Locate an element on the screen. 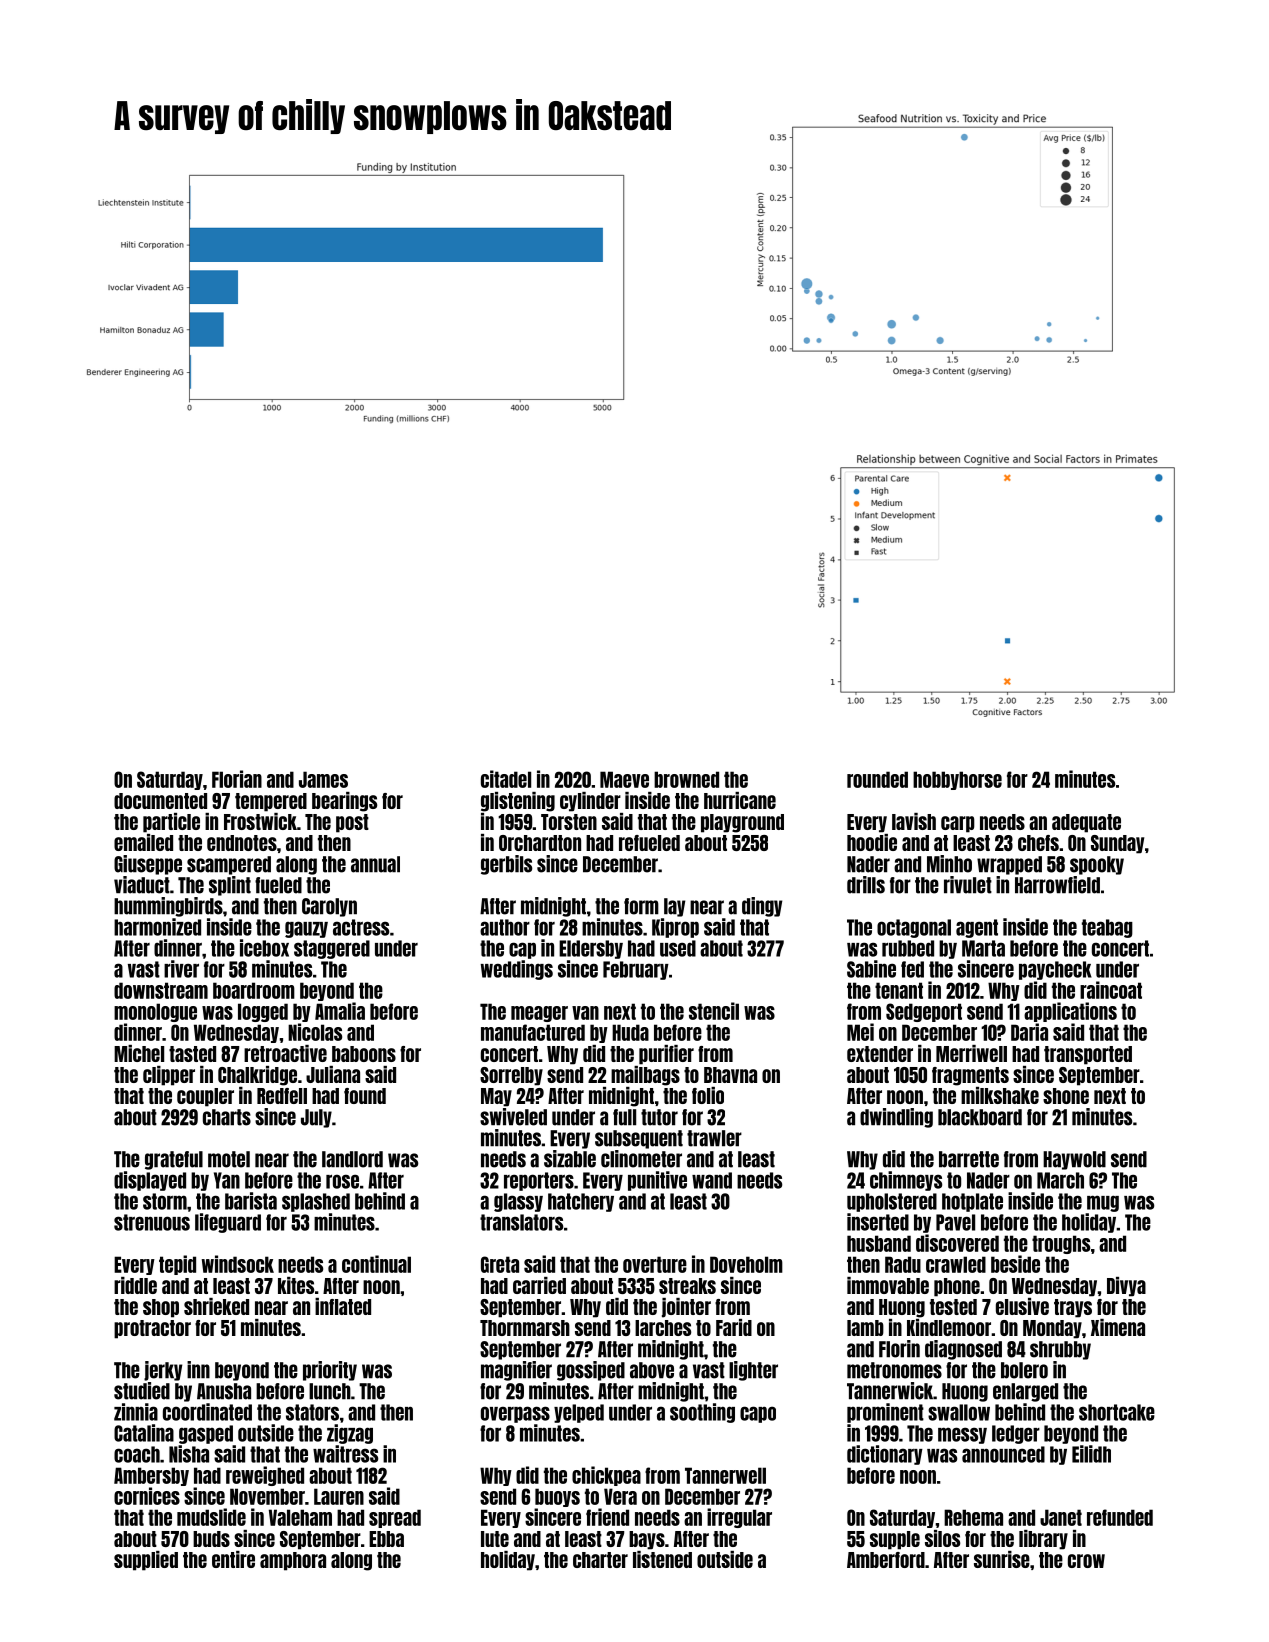 The image size is (1269, 1642). emailed is located at coordinates (143, 842).
